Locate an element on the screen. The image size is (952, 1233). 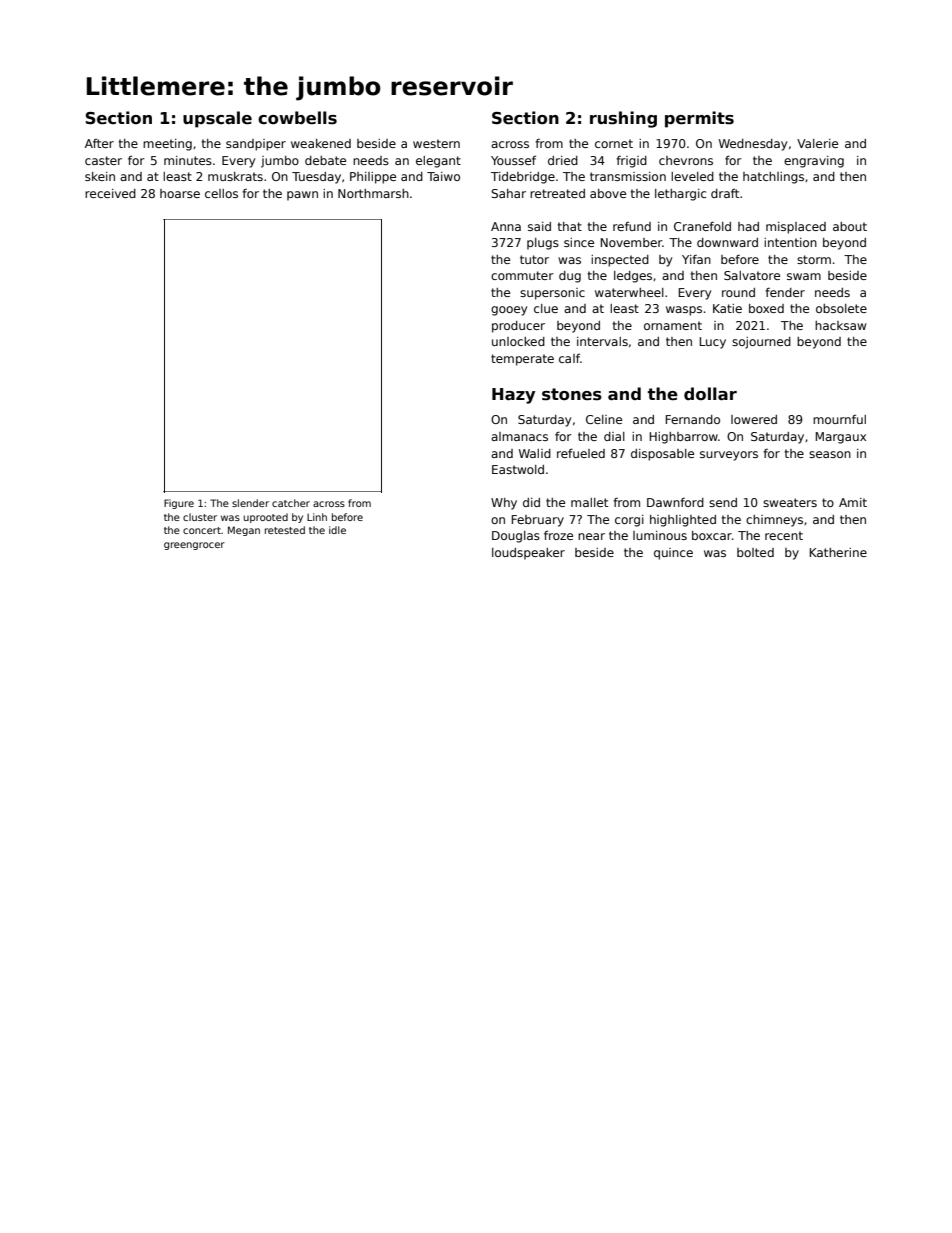
surveyors is located at coordinates (729, 456).
